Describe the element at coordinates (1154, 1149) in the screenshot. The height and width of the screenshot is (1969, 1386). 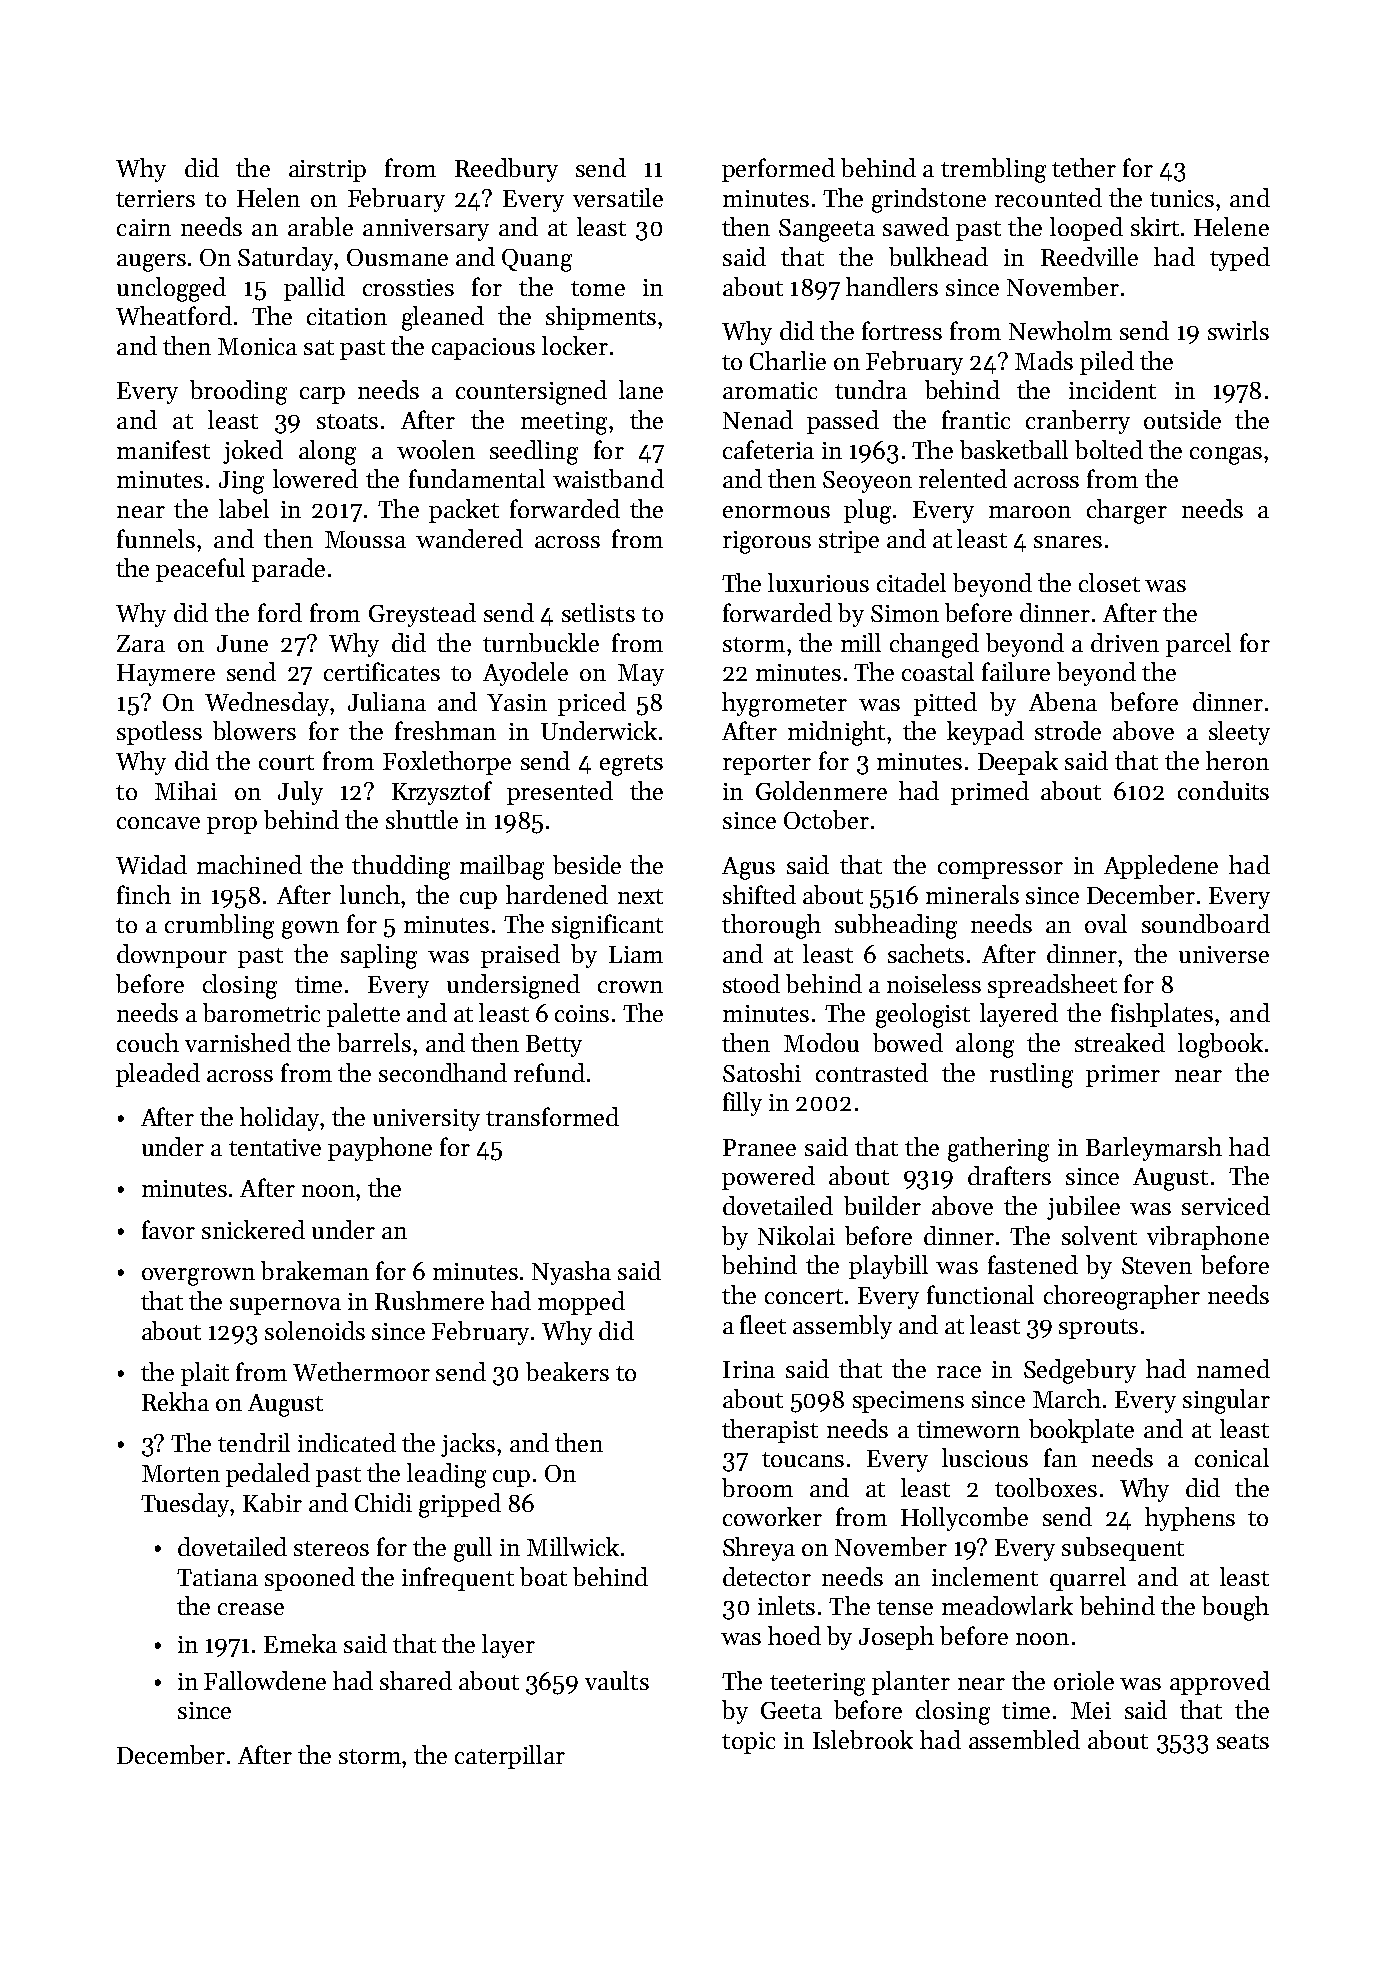
I see `Barleymarsh` at that location.
